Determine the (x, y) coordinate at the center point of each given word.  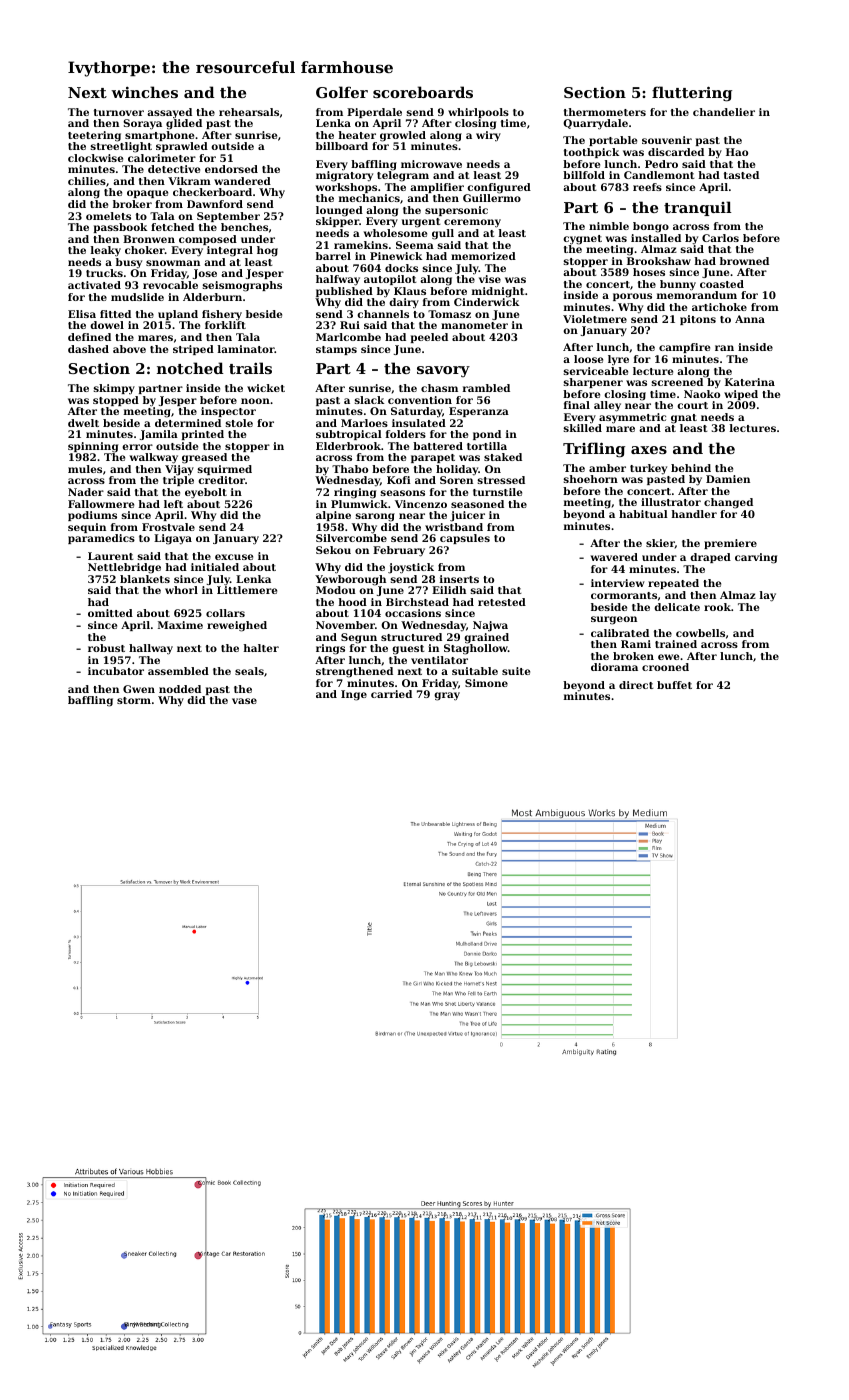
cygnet (582, 240)
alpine (333, 516)
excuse (234, 557)
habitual (643, 514)
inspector (228, 412)
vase (244, 701)
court (692, 405)
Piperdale (374, 113)
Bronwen (149, 239)
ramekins (361, 245)
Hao (737, 152)
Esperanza (479, 412)
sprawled (182, 147)
